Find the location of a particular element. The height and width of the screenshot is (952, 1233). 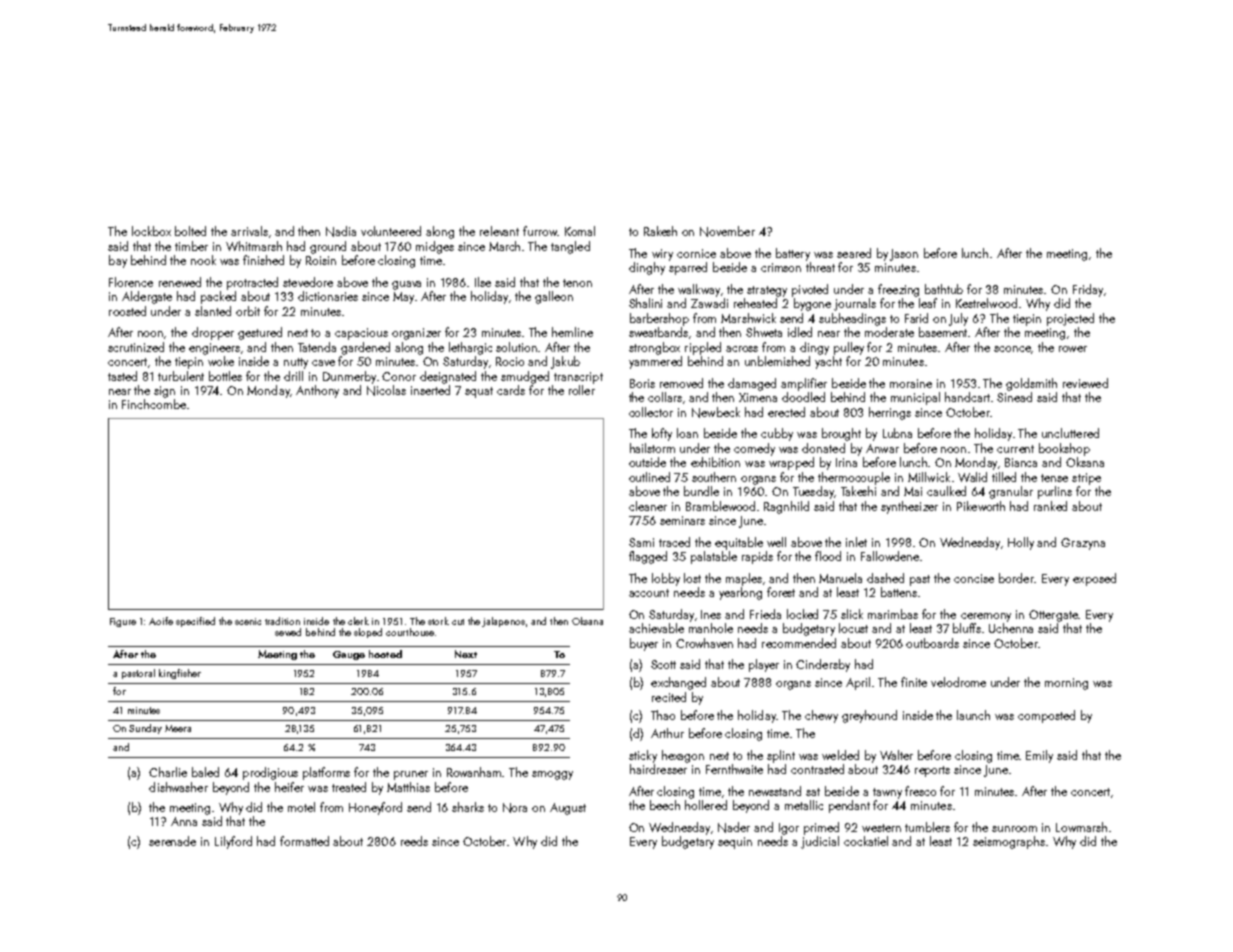

Aoife is located at coordinates (161, 621).
